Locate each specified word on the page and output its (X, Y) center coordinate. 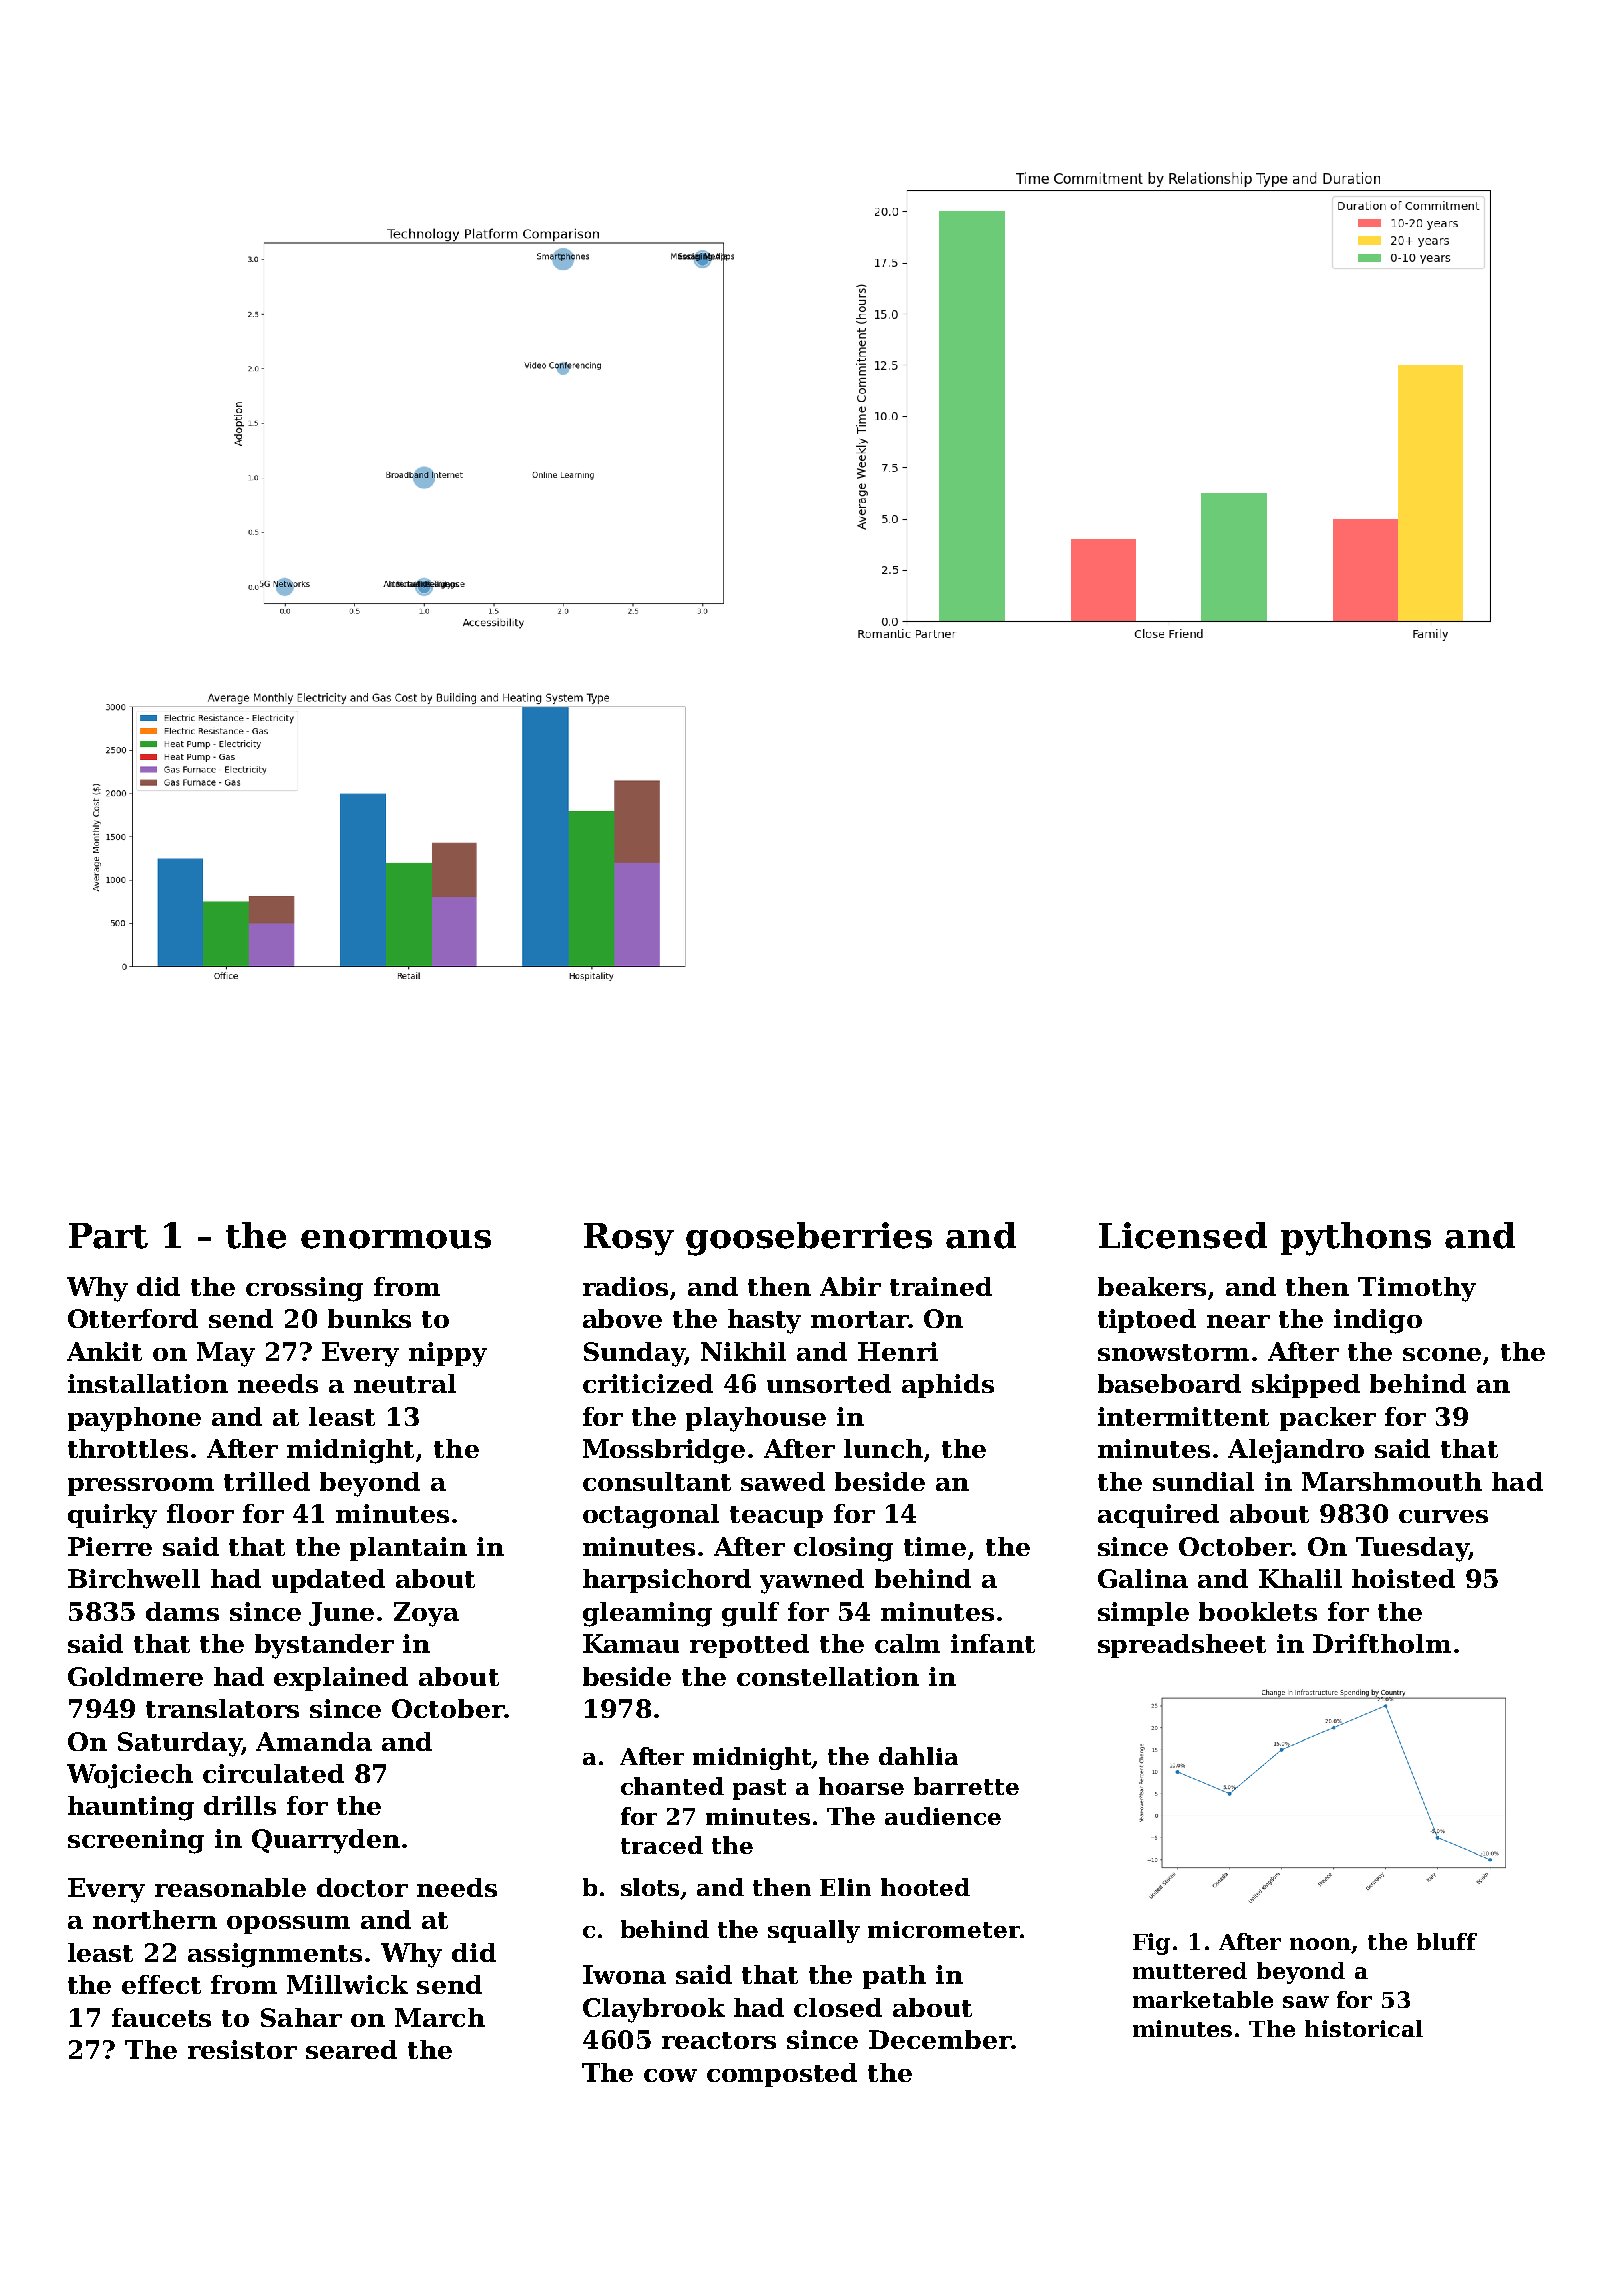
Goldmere (135, 1676)
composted (782, 2075)
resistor (242, 2049)
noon (1321, 1945)
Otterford (133, 1318)
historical (1364, 2028)
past (759, 1789)
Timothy (1417, 1289)
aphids (948, 1386)
